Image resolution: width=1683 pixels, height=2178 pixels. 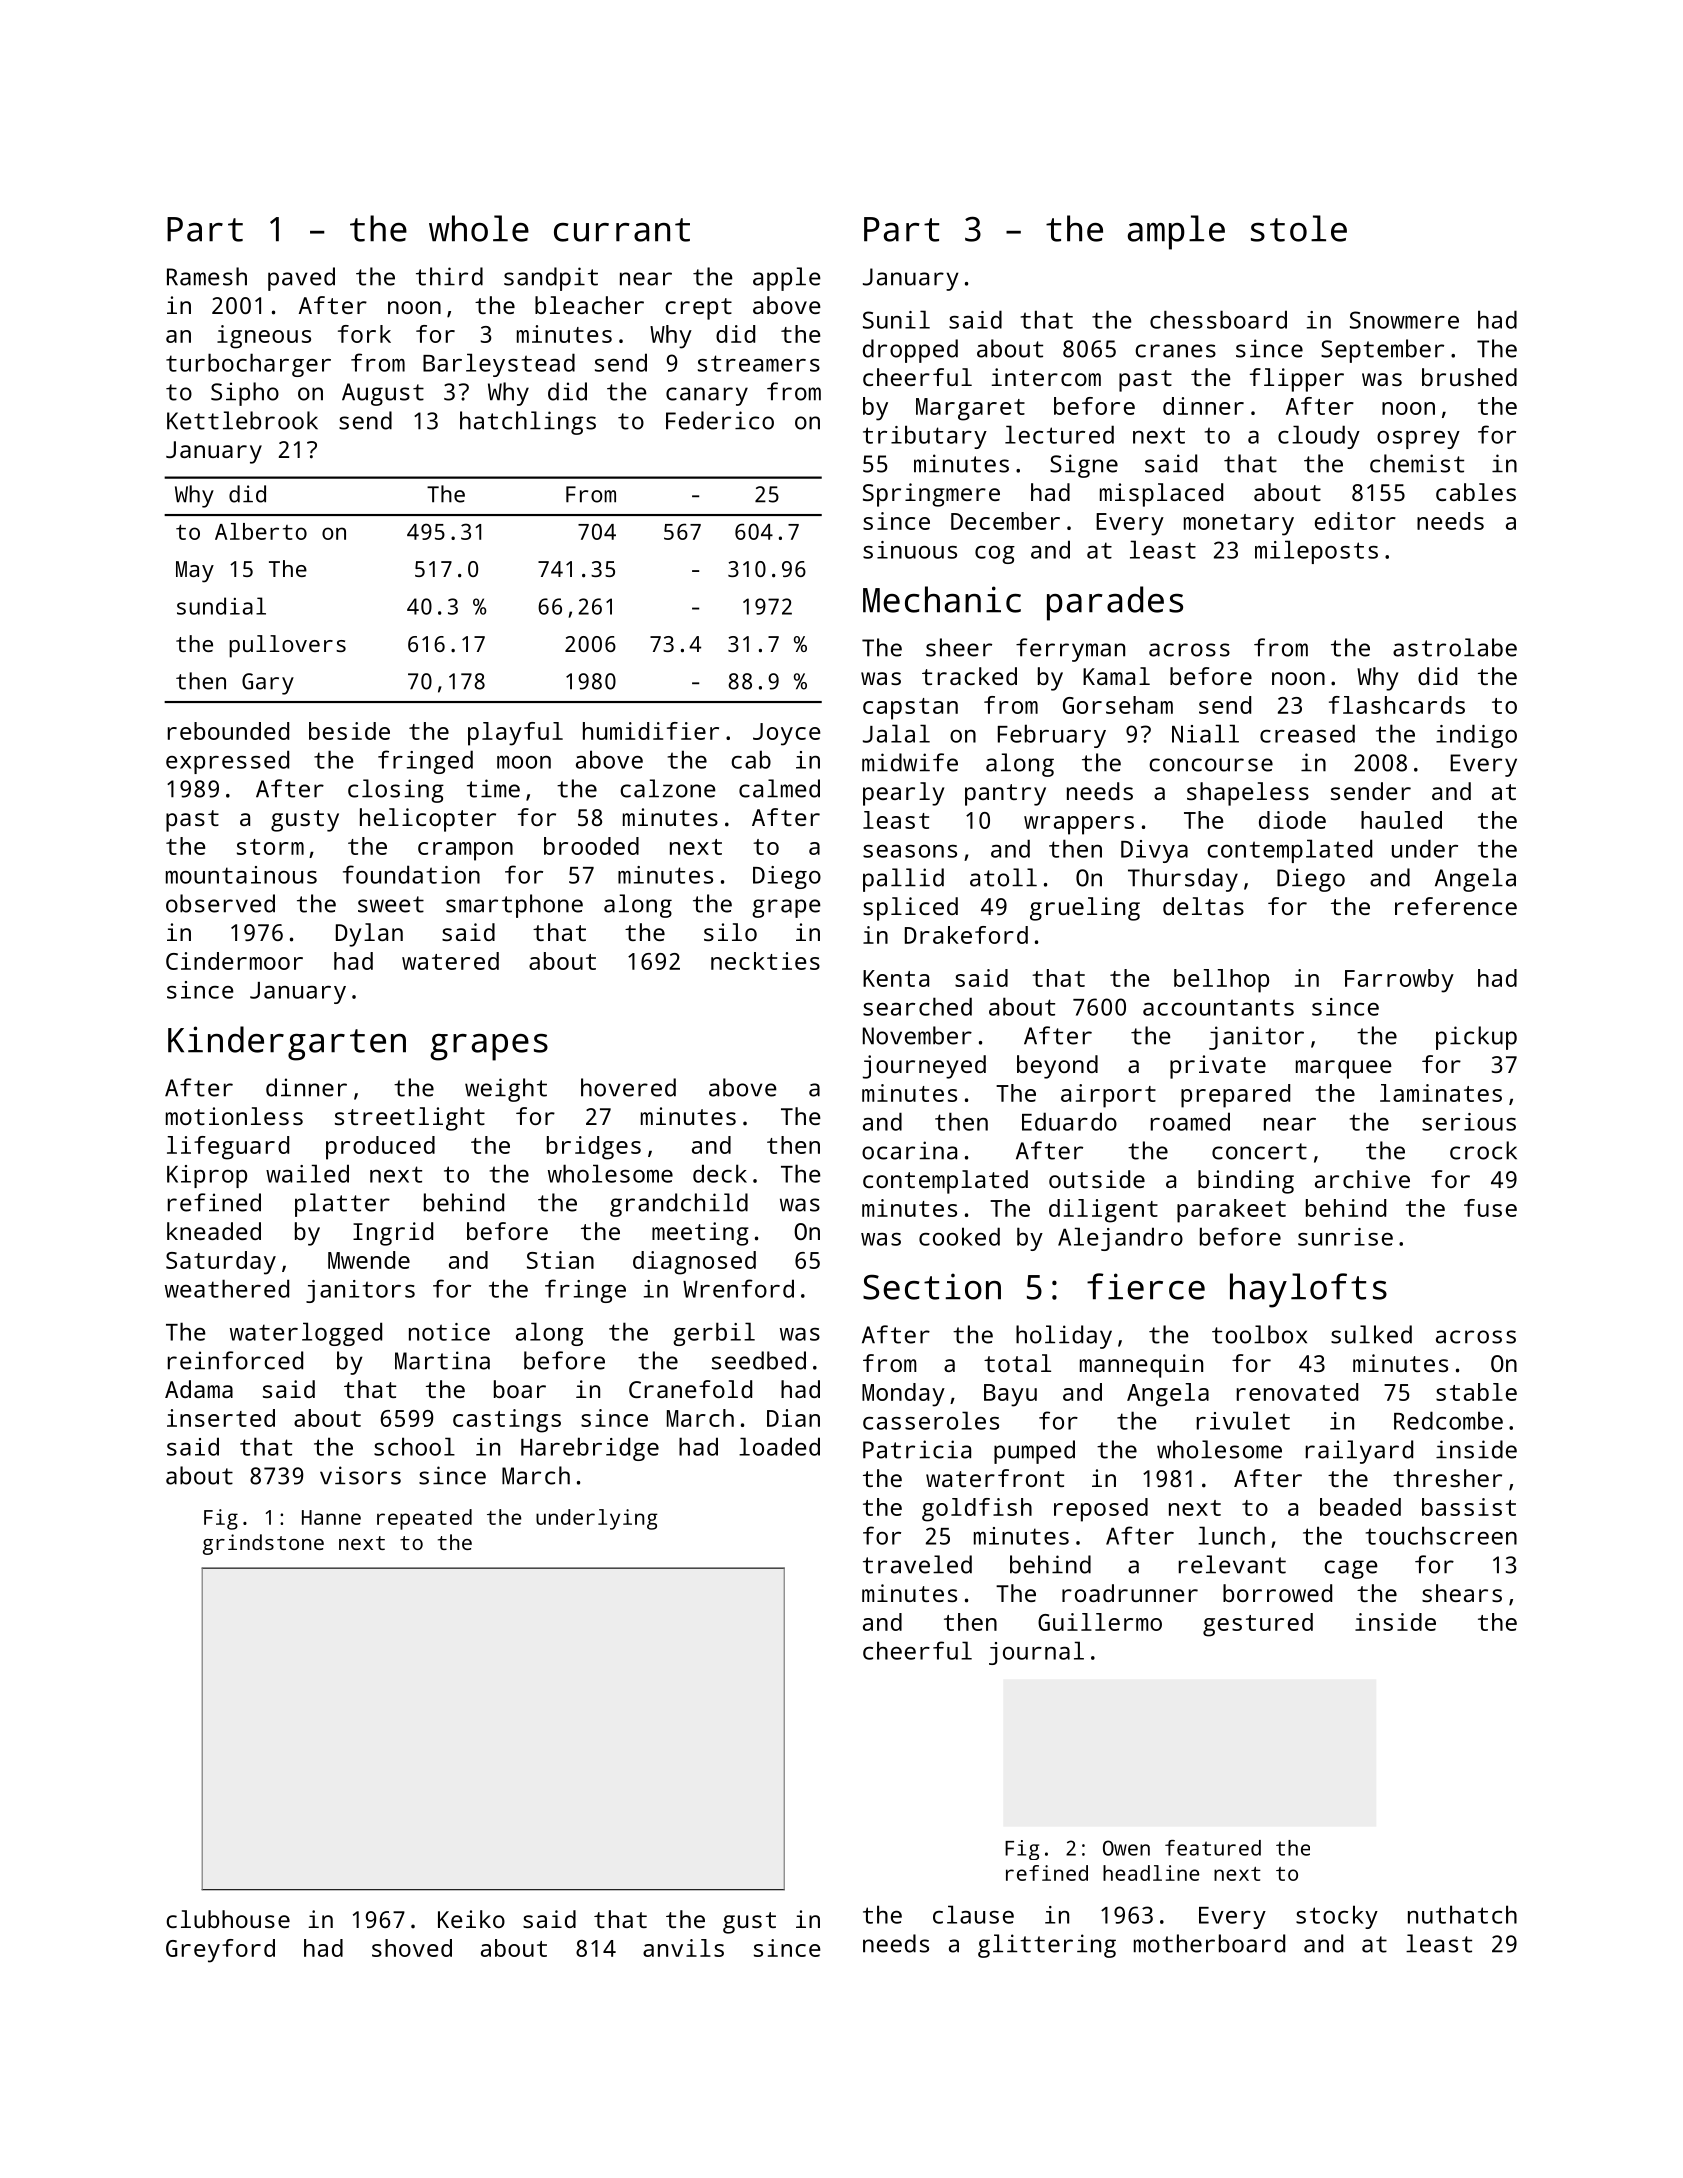 What do you see at coordinates (942, 599) in the page?
I see `Mechanic` at bounding box center [942, 599].
